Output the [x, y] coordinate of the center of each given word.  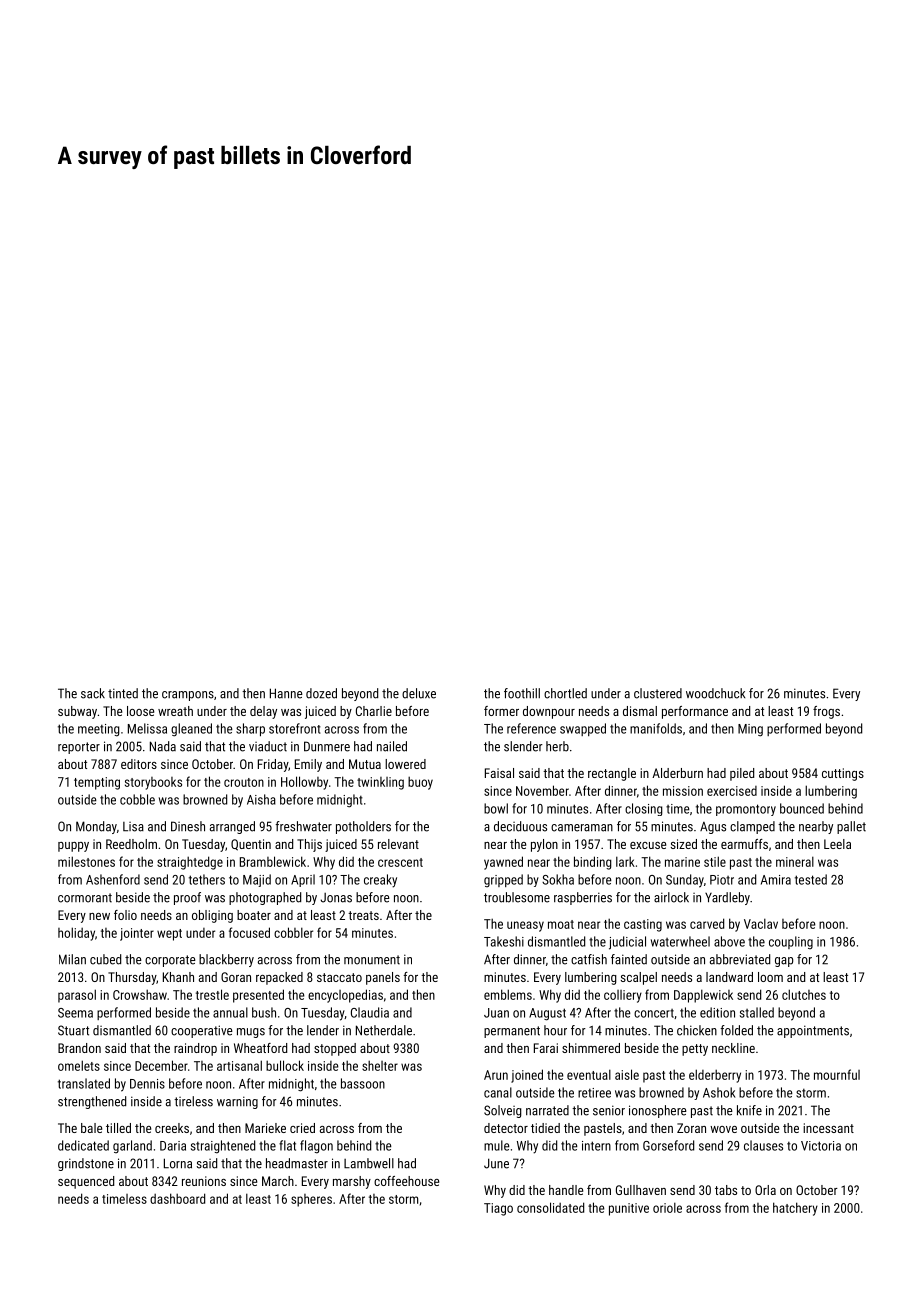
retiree [594, 1093]
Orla [765, 1190]
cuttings [843, 774]
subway [77, 712]
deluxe [419, 693]
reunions [204, 1181]
